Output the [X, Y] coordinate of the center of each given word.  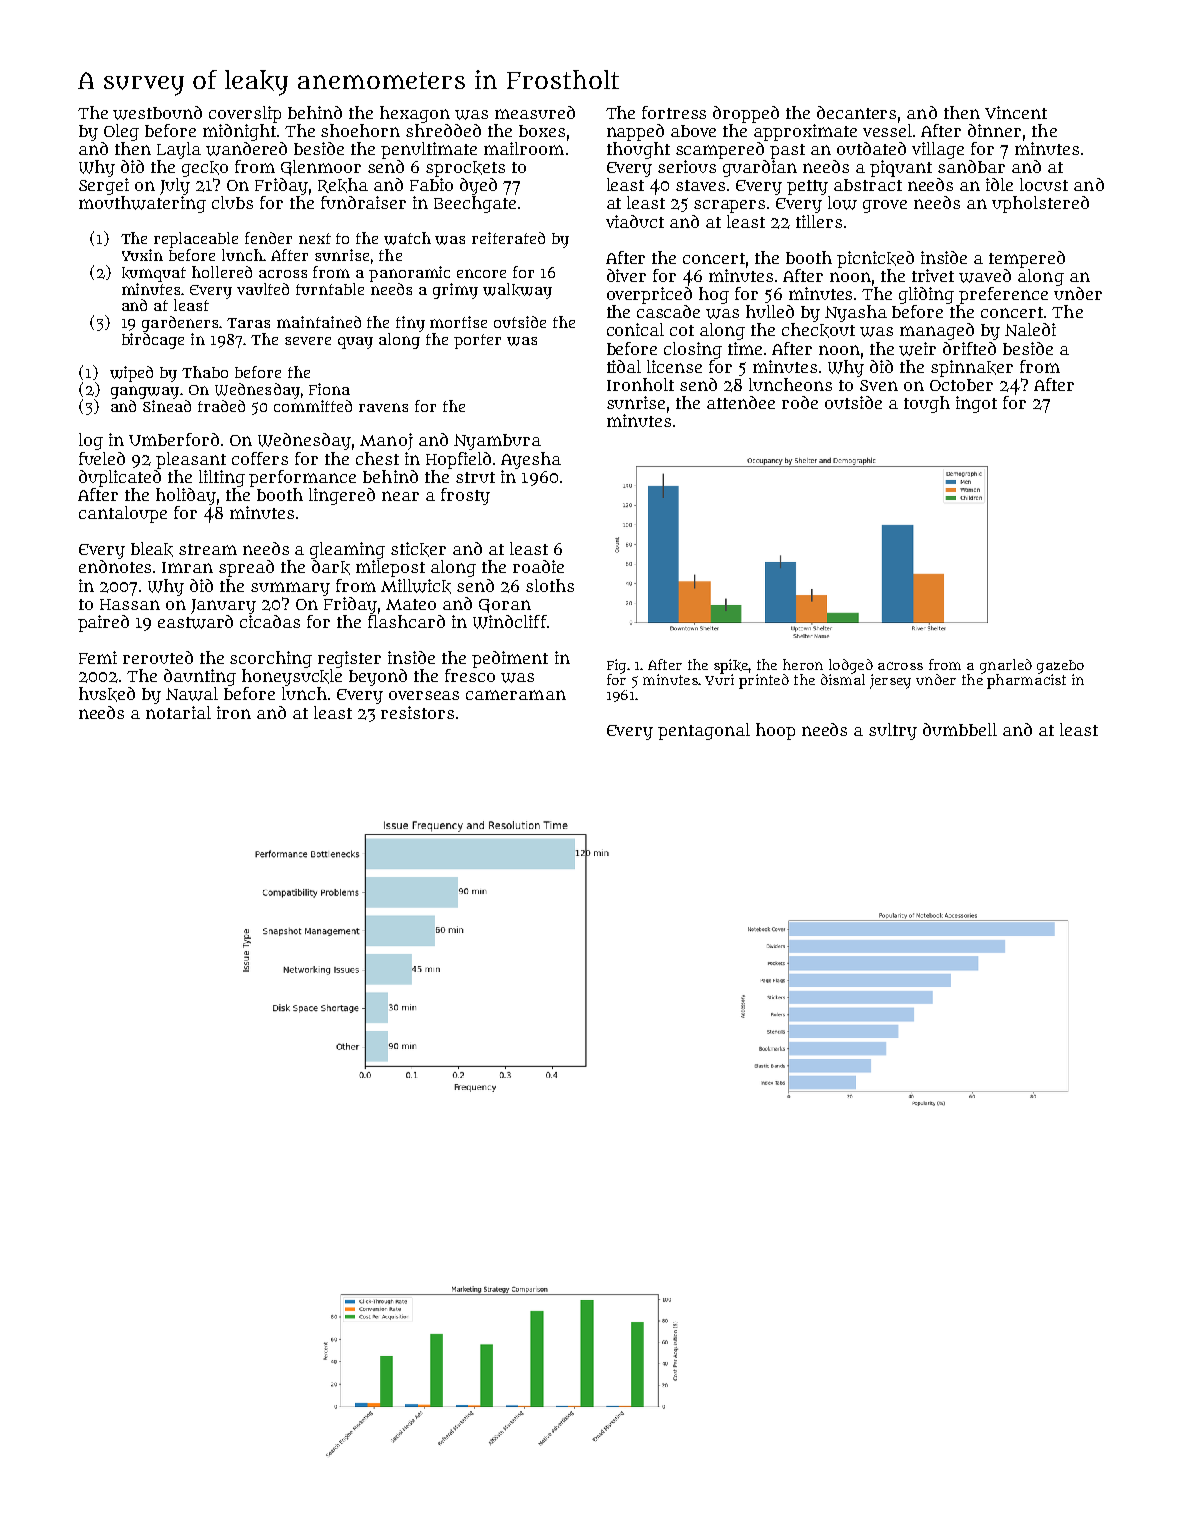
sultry [893, 731]
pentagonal [704, 731]
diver [626, 275]
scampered [720, 150]
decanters [856, 112]
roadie [538, 566]
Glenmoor [321, 168]
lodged [851, 666]
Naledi [1030, 329]
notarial [178, 712]
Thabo [205, 372]
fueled [102, 458]
